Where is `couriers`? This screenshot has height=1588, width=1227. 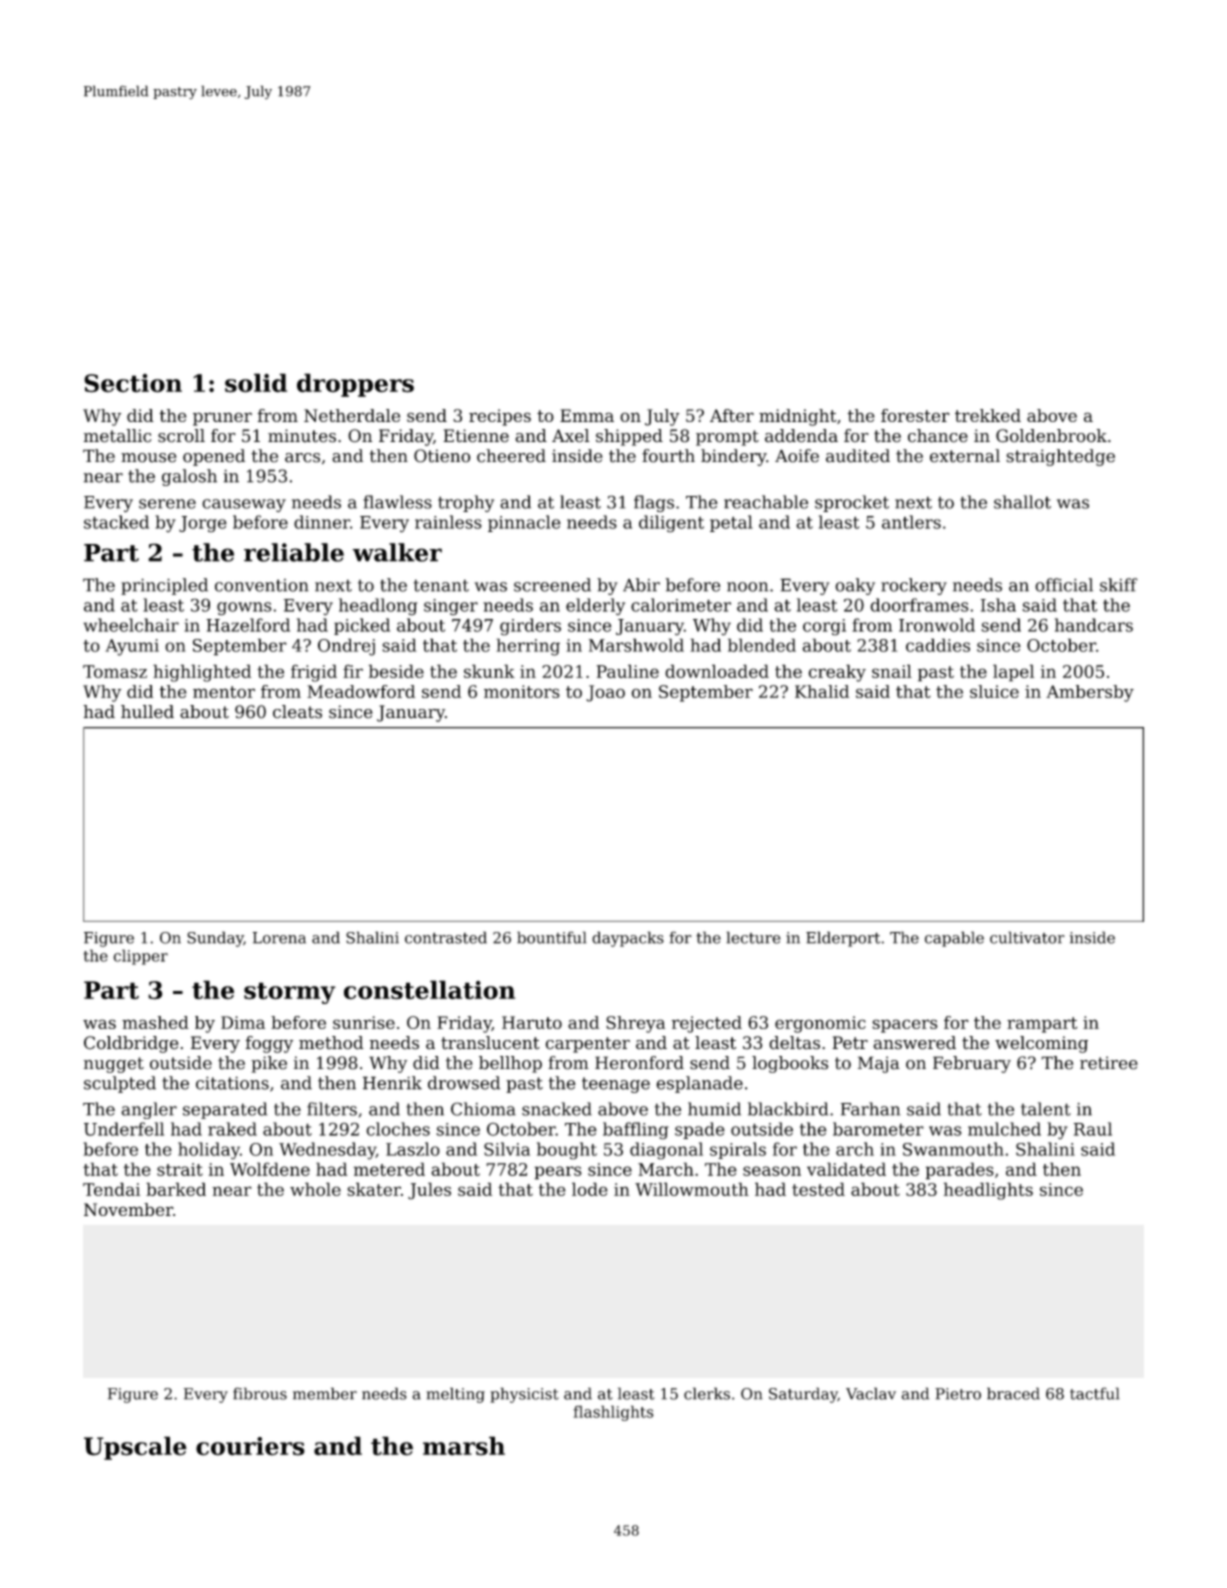
couriers is located at coordinates (250, 1446).
